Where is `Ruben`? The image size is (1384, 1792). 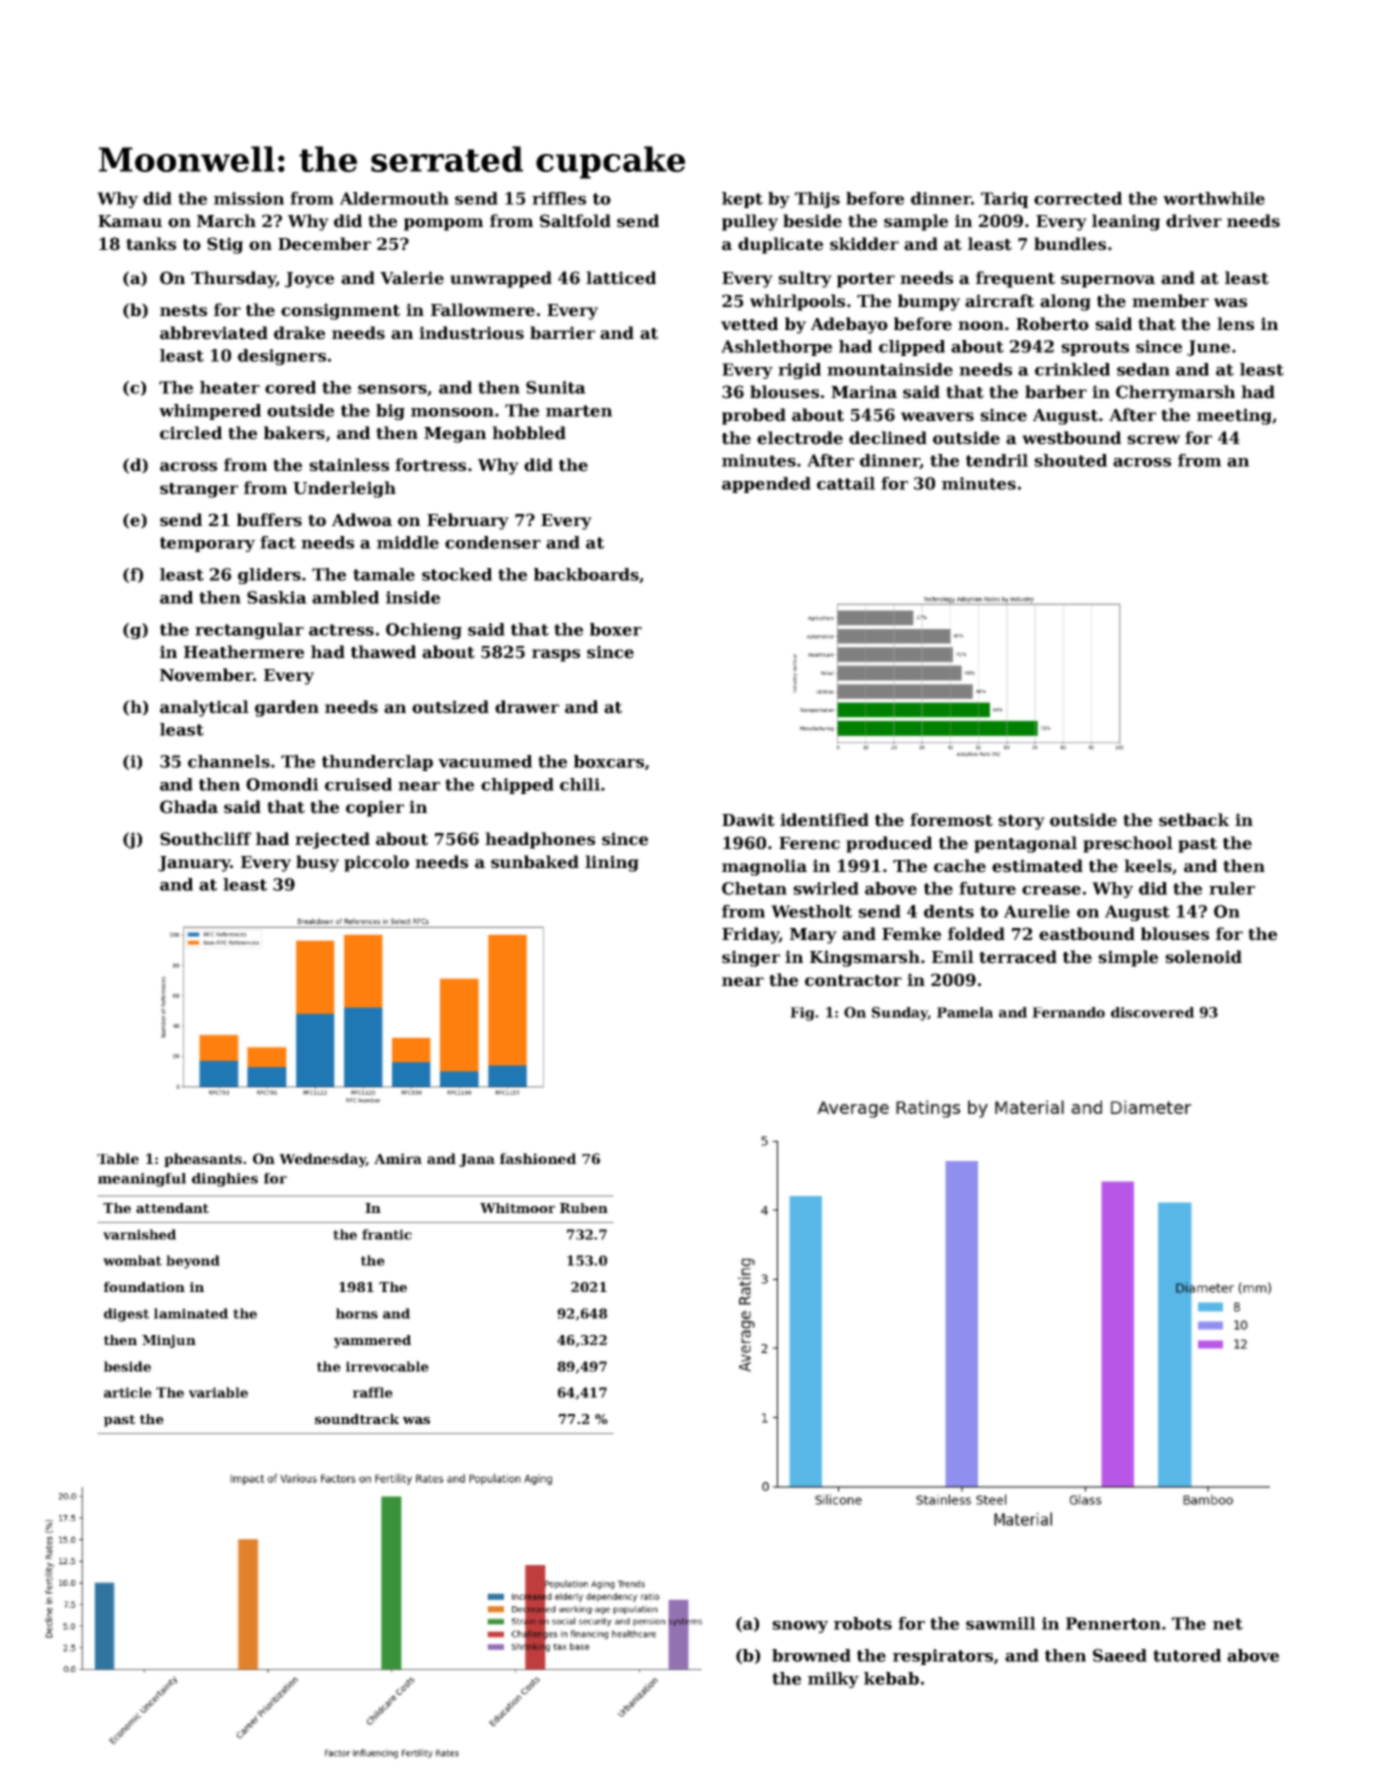 Ruben is located at coordinates (584, 1208).
